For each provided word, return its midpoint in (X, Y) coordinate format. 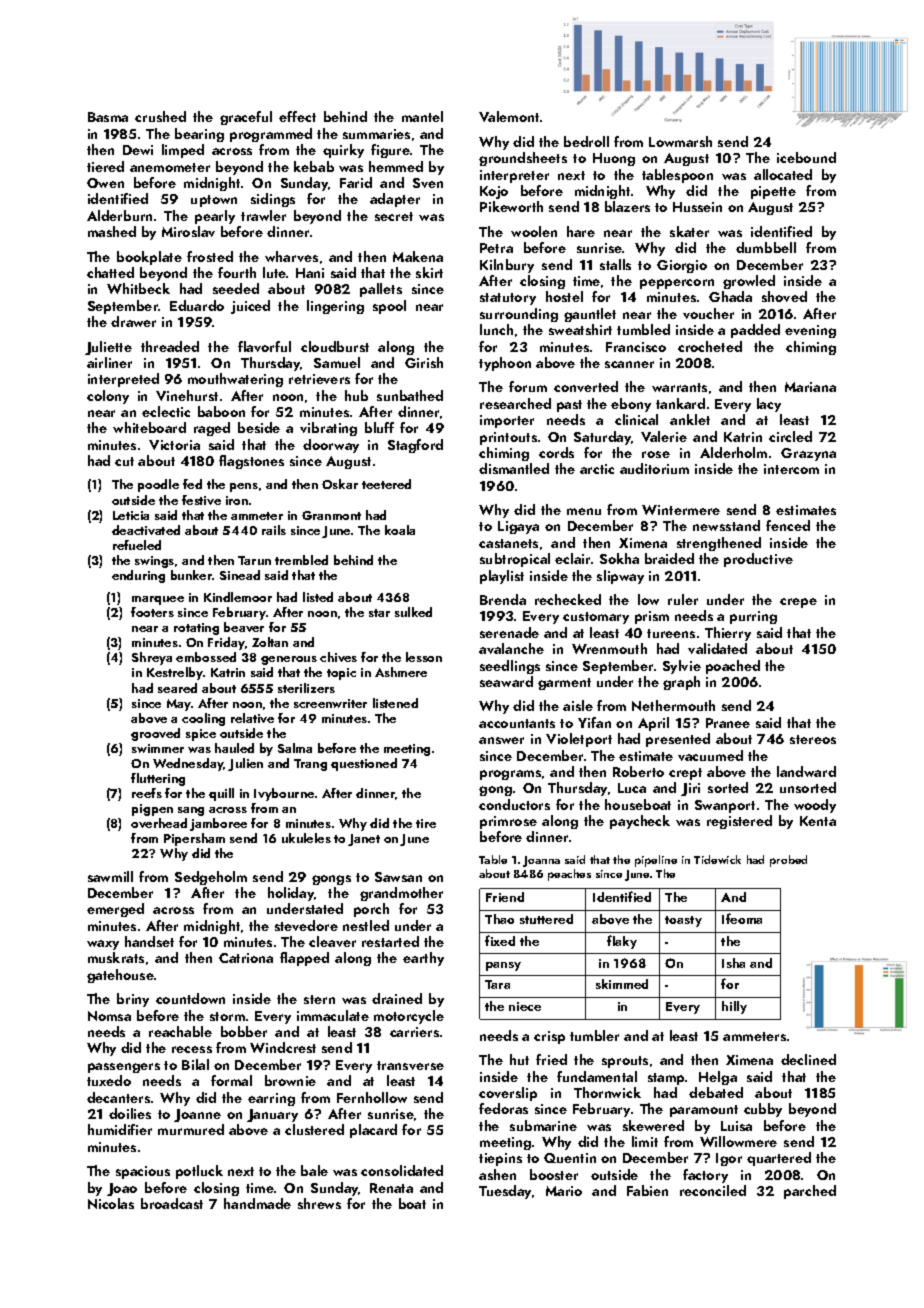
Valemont (509, 116)
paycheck (640, 822)
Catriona (246, 958)
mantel (422, 116)
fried (551, 1059)
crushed (160, 116)
